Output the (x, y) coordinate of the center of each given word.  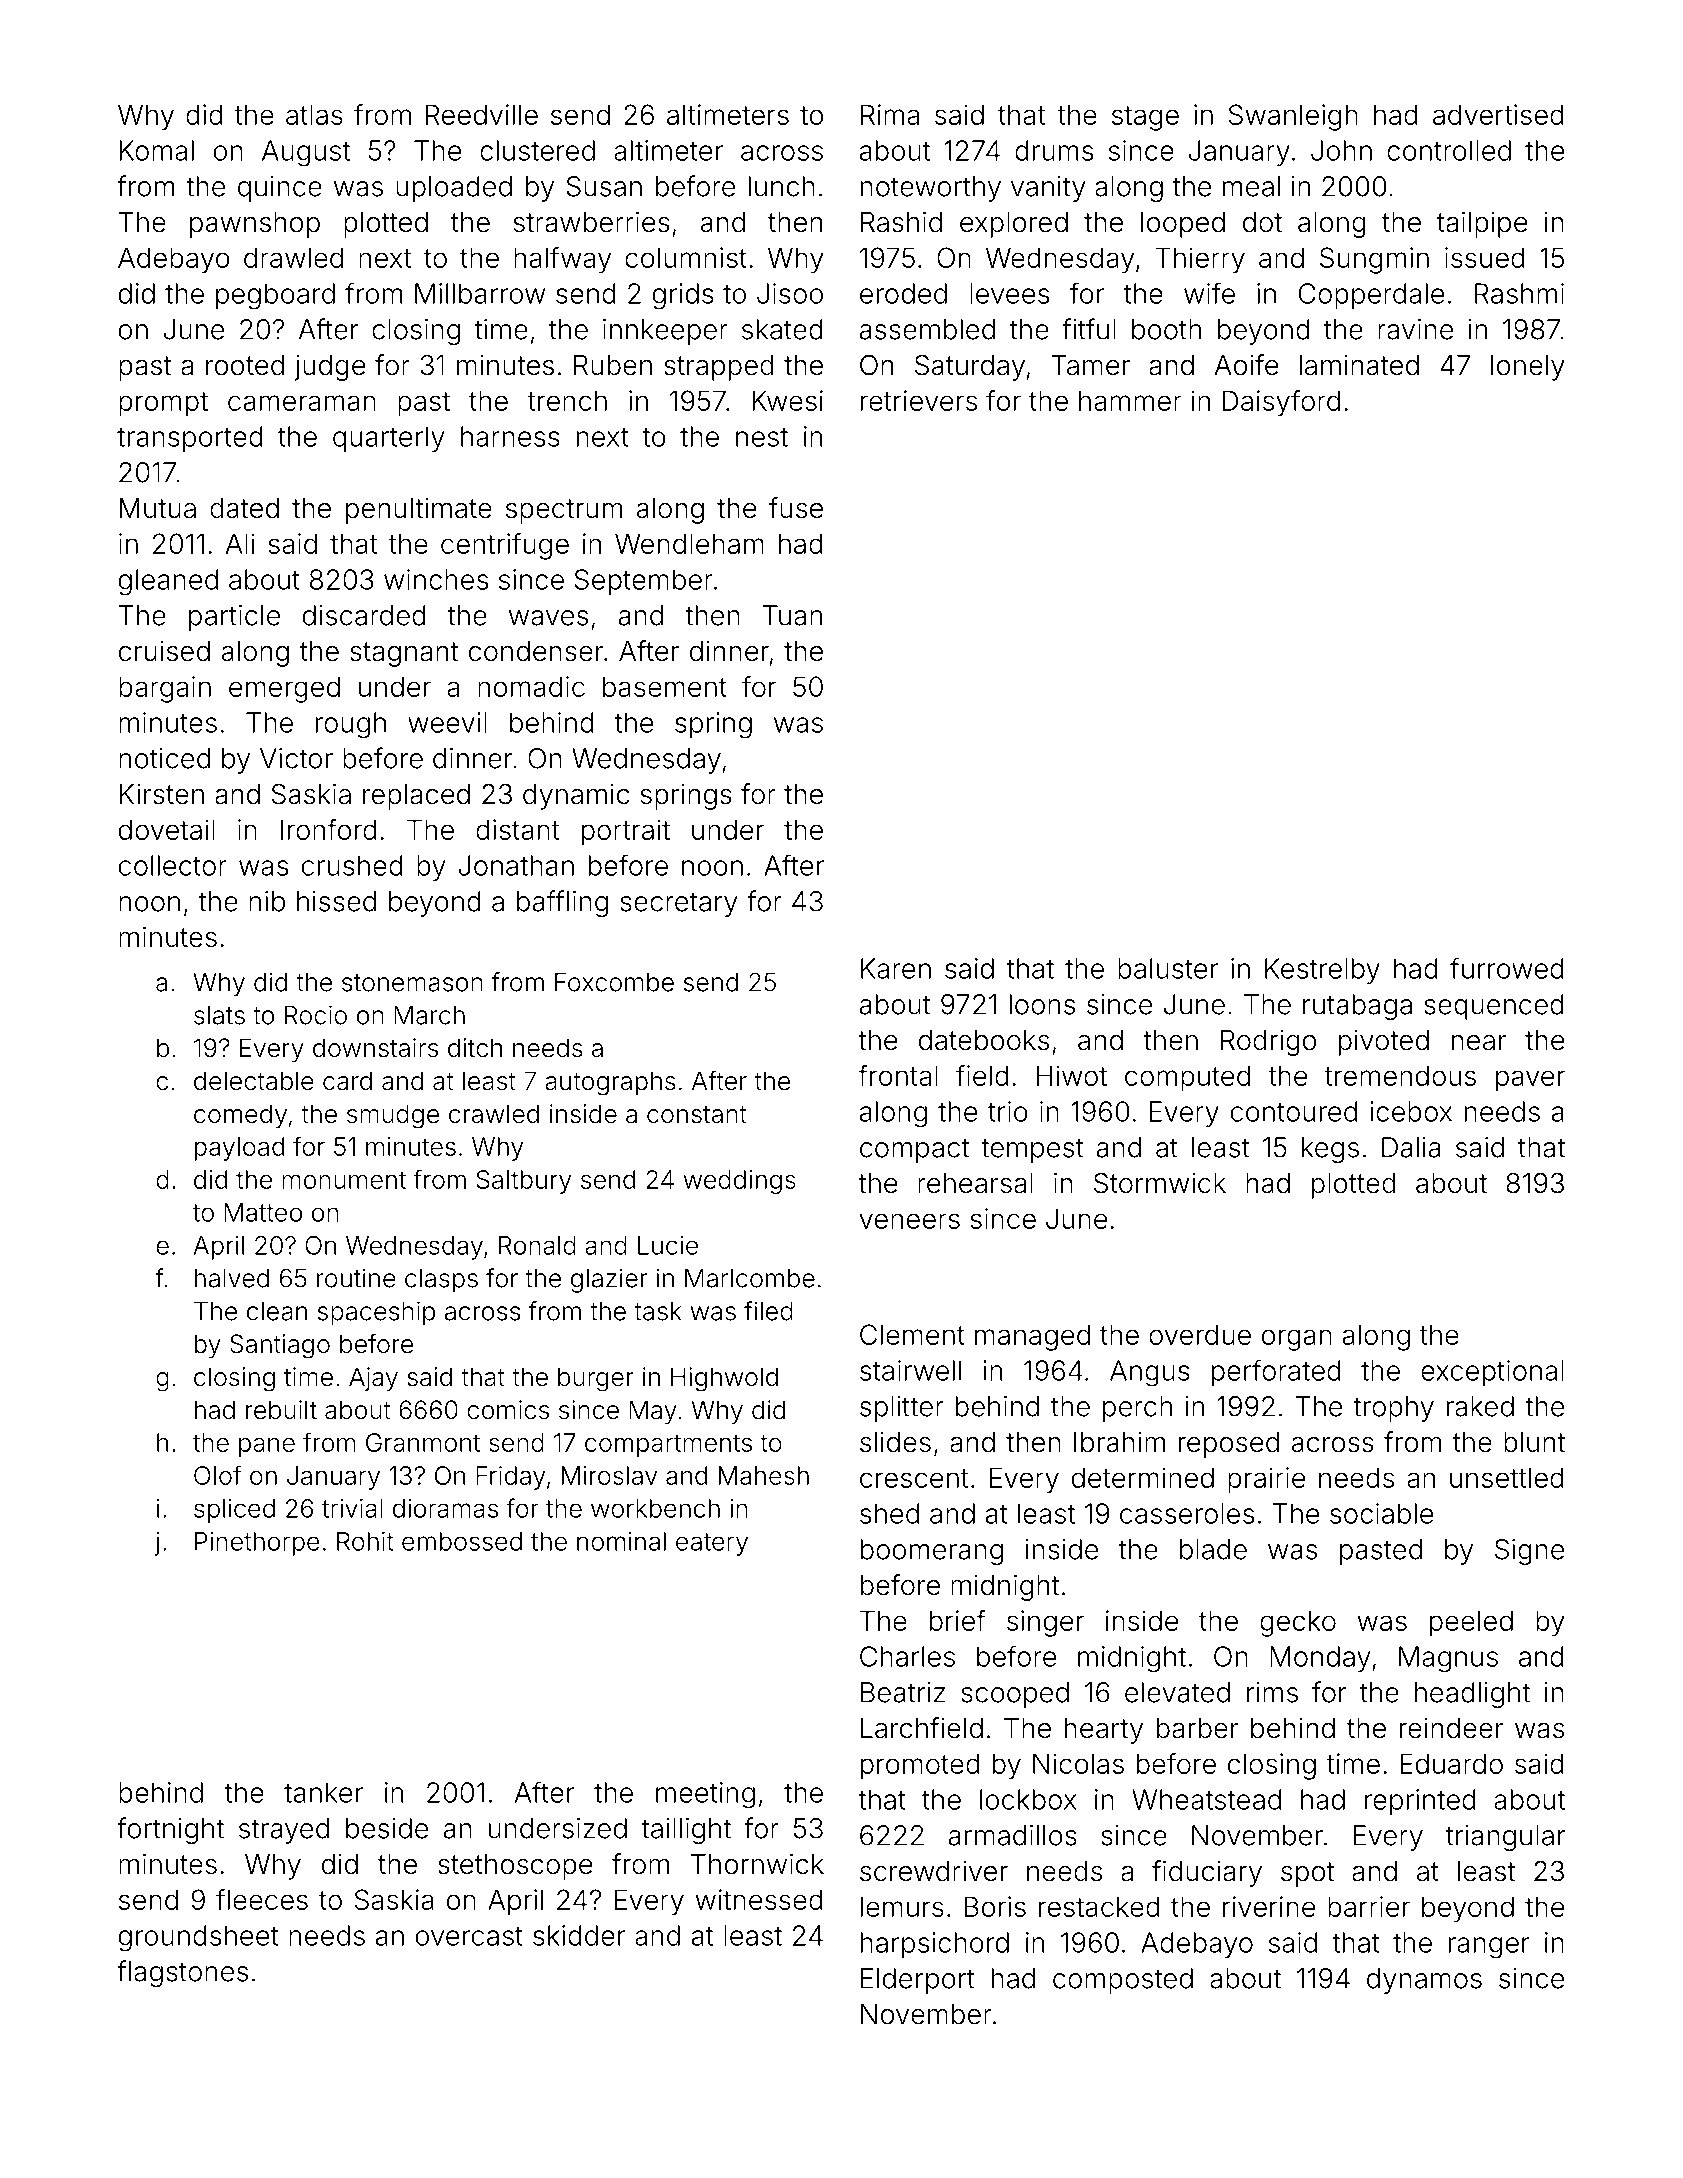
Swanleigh (1293, 117)
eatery (712, 1544)
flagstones (182, 1973)
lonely (1528, 368)
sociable (1381, 1513)
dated (244, 508)
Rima (890, 114)
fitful (1089, 329)
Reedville (482, 114)
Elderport (918, 1981)
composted (1123, 1981)
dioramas (445, 1508)
